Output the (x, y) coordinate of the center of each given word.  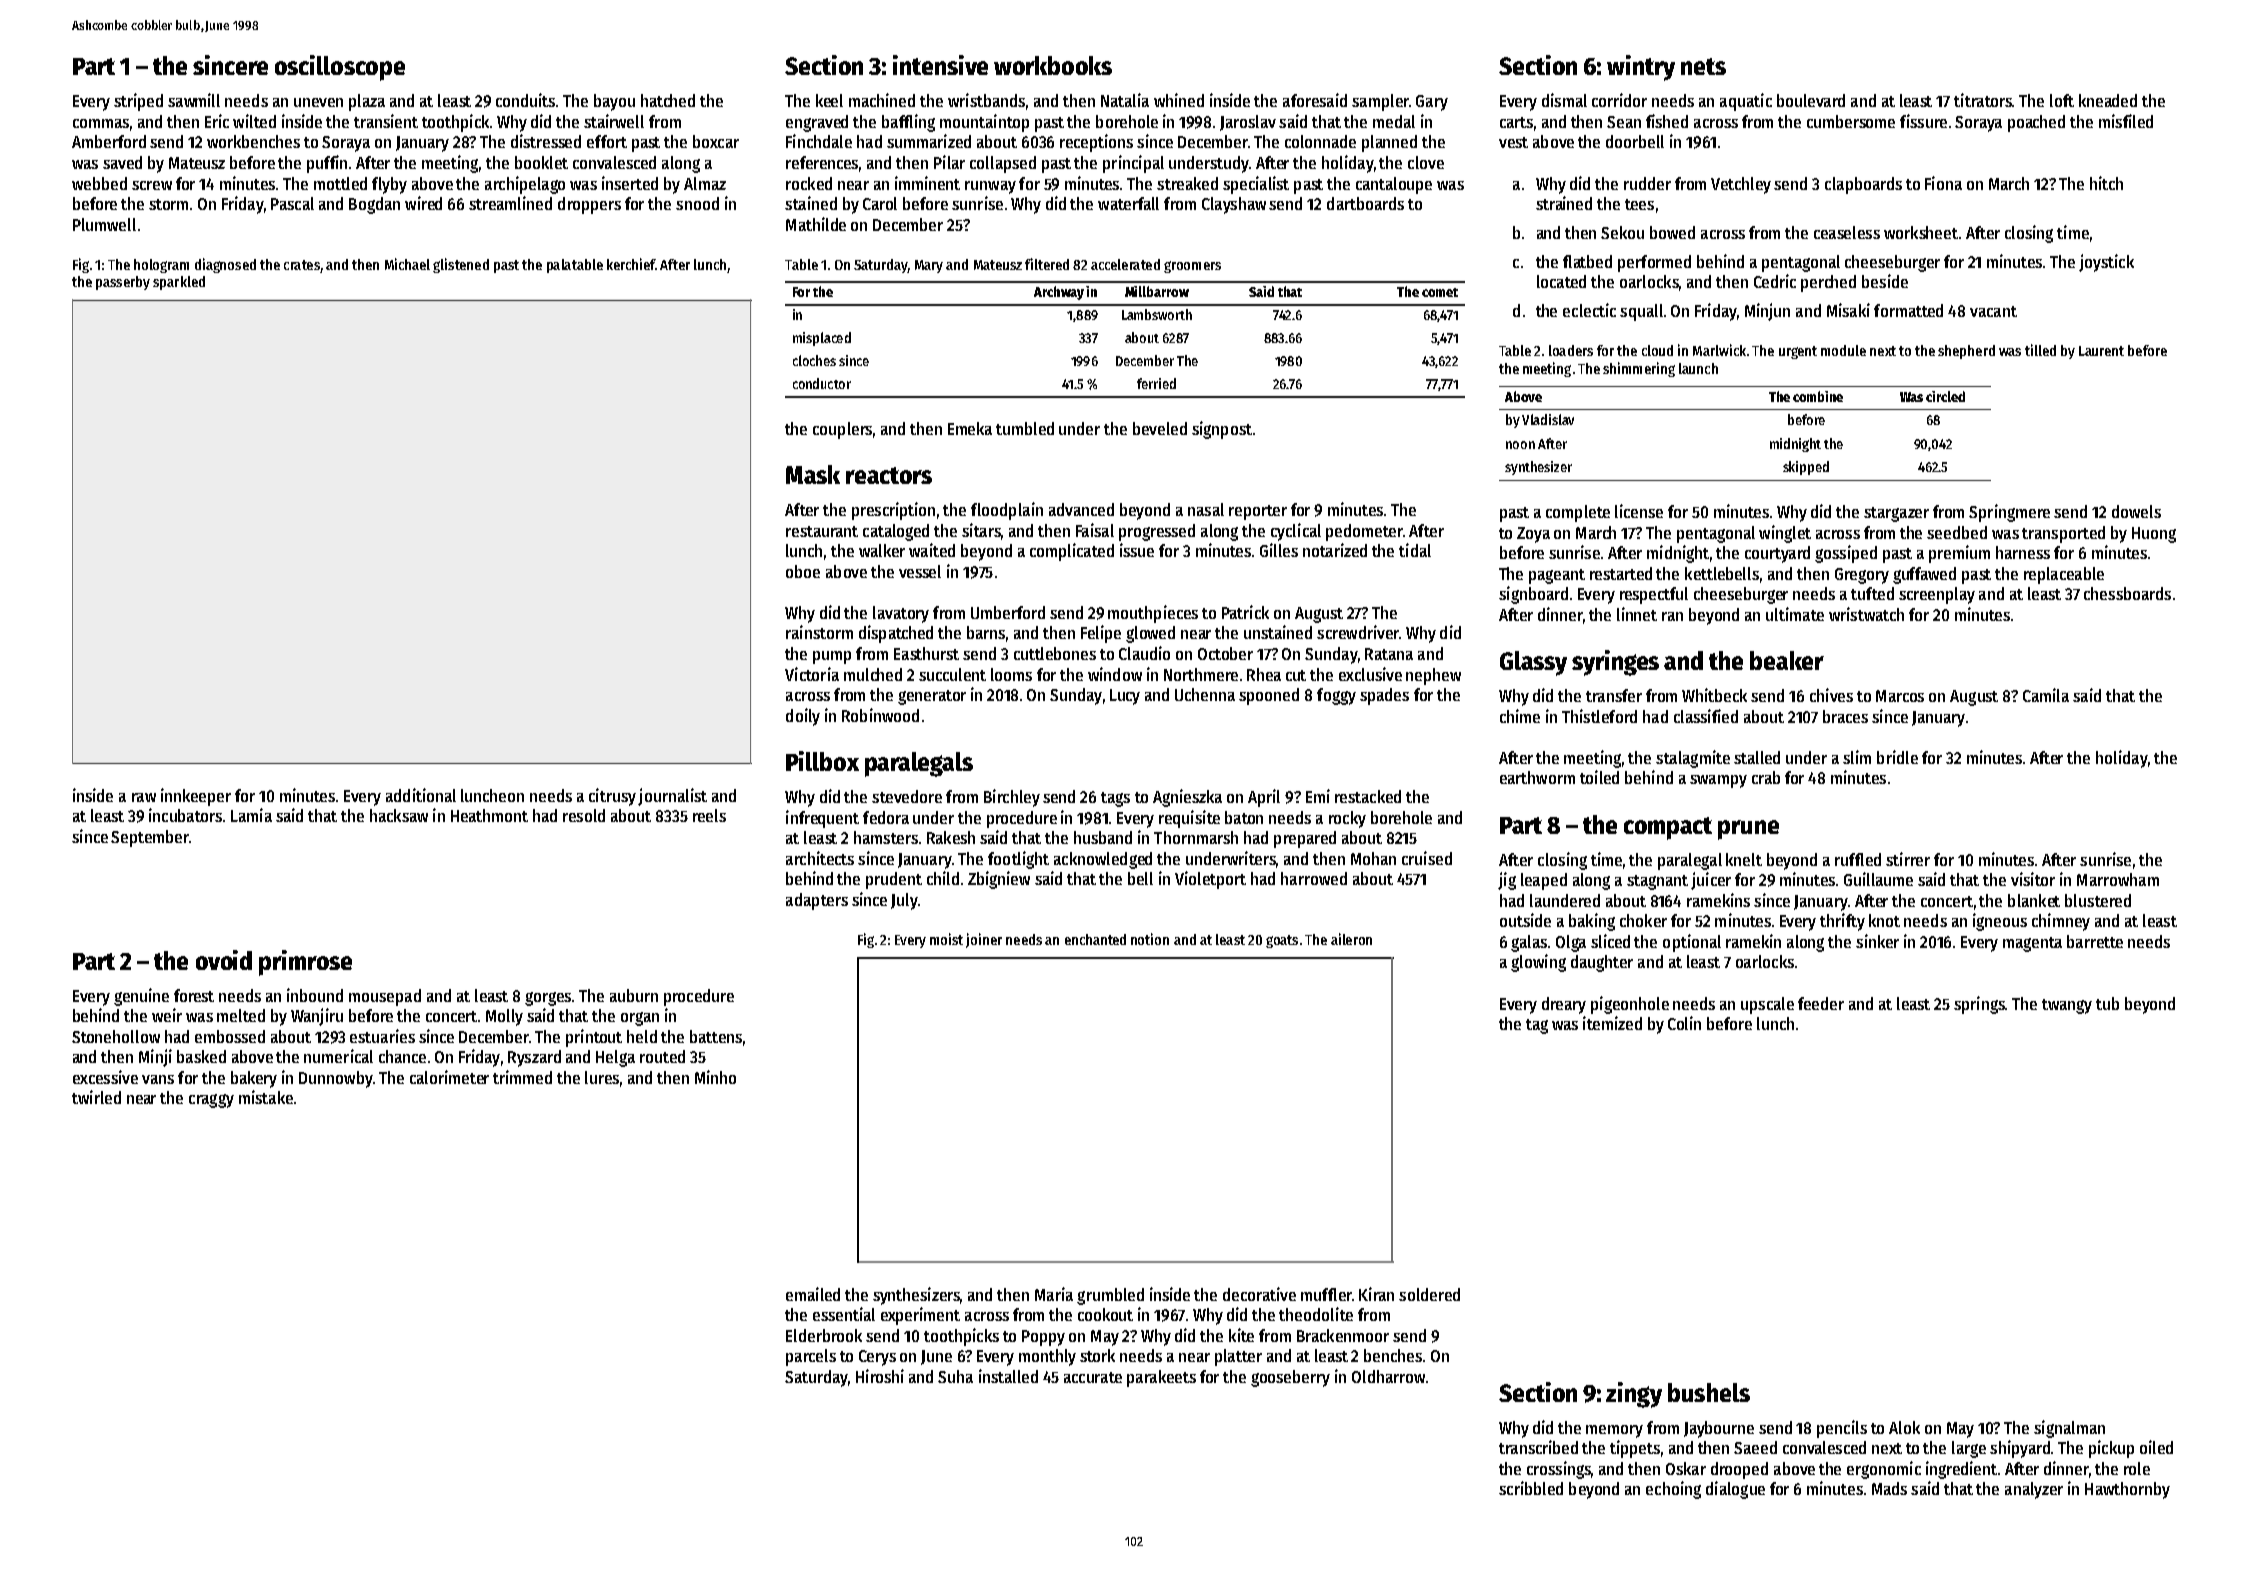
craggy (211, 1101)
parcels (811, 1357)
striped (138, 102)
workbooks (1053, 65)
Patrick (1245, 612)
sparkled (179, 283)
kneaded (2108, 100)
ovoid (224, 960)
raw (144, 797)
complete (1578, 513)
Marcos (1900, 696)
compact (1668, 828)
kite (1241, 1335)
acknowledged (1103, 860)
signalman (2069, 1429)
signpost (1222, 430)
